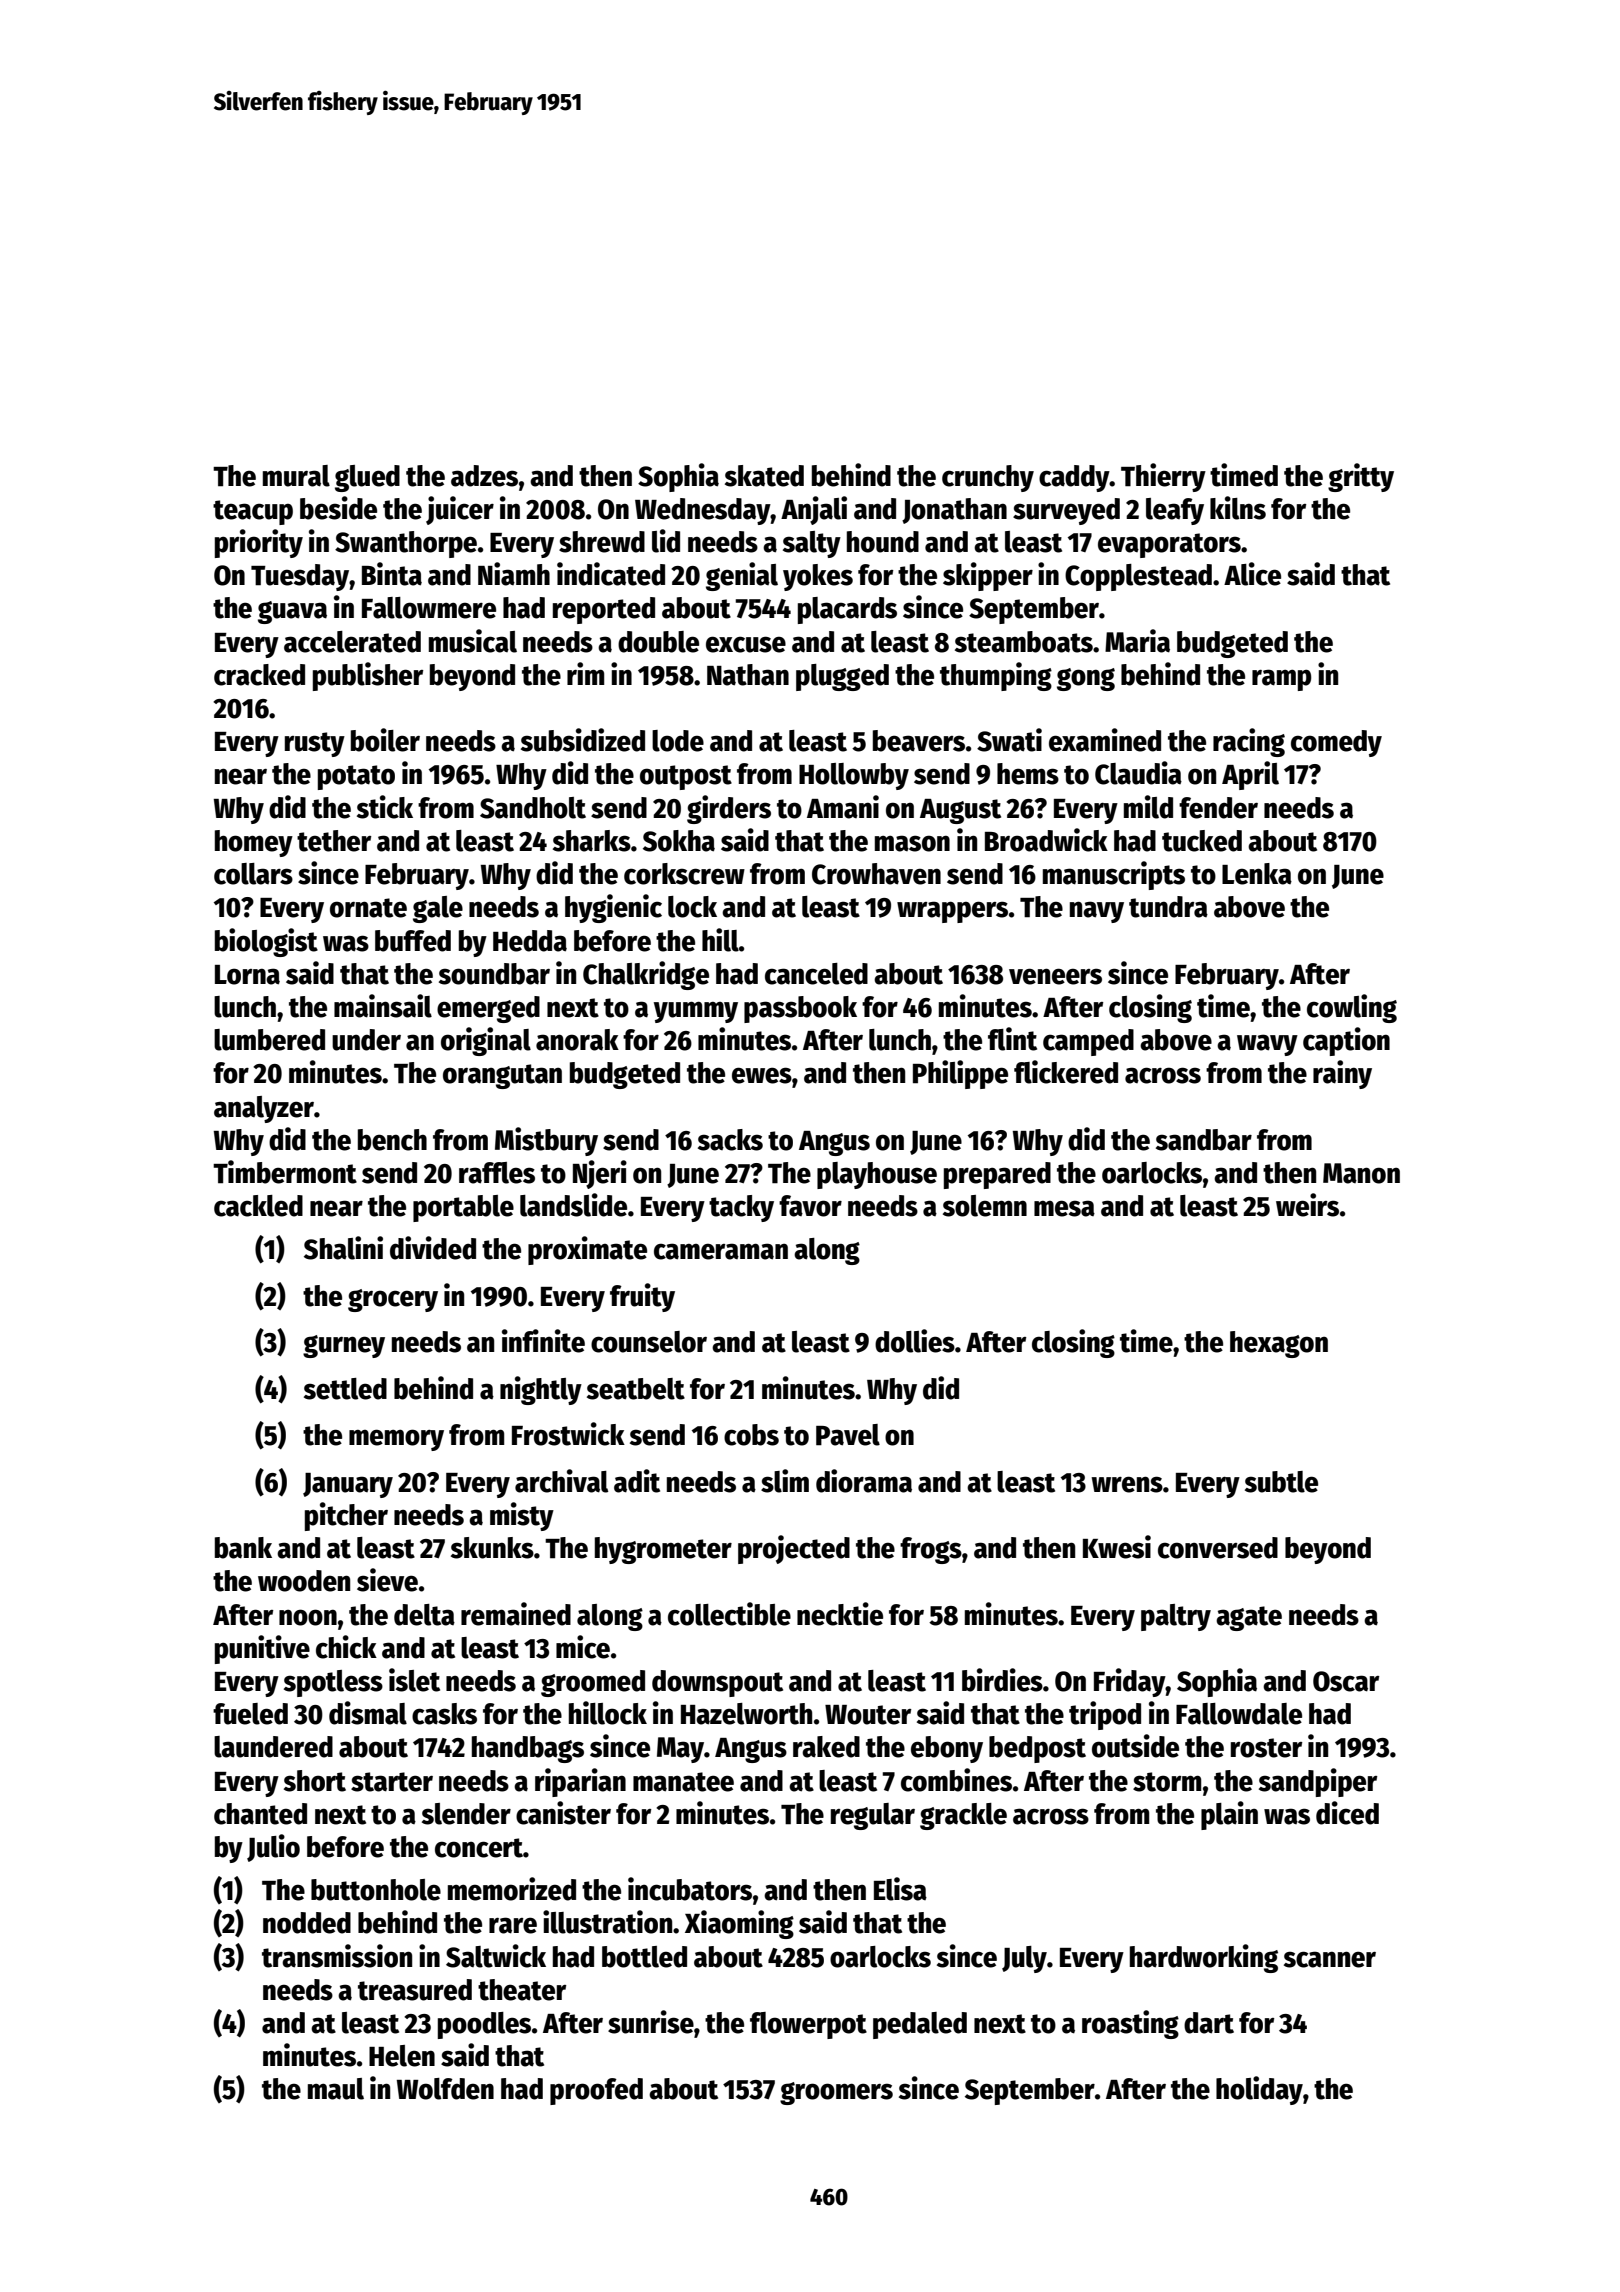 The width and height of the document is (1620, 2292). Describe the element at coordinates (1267, 1045) in the document. I see `wavy` at that location.
